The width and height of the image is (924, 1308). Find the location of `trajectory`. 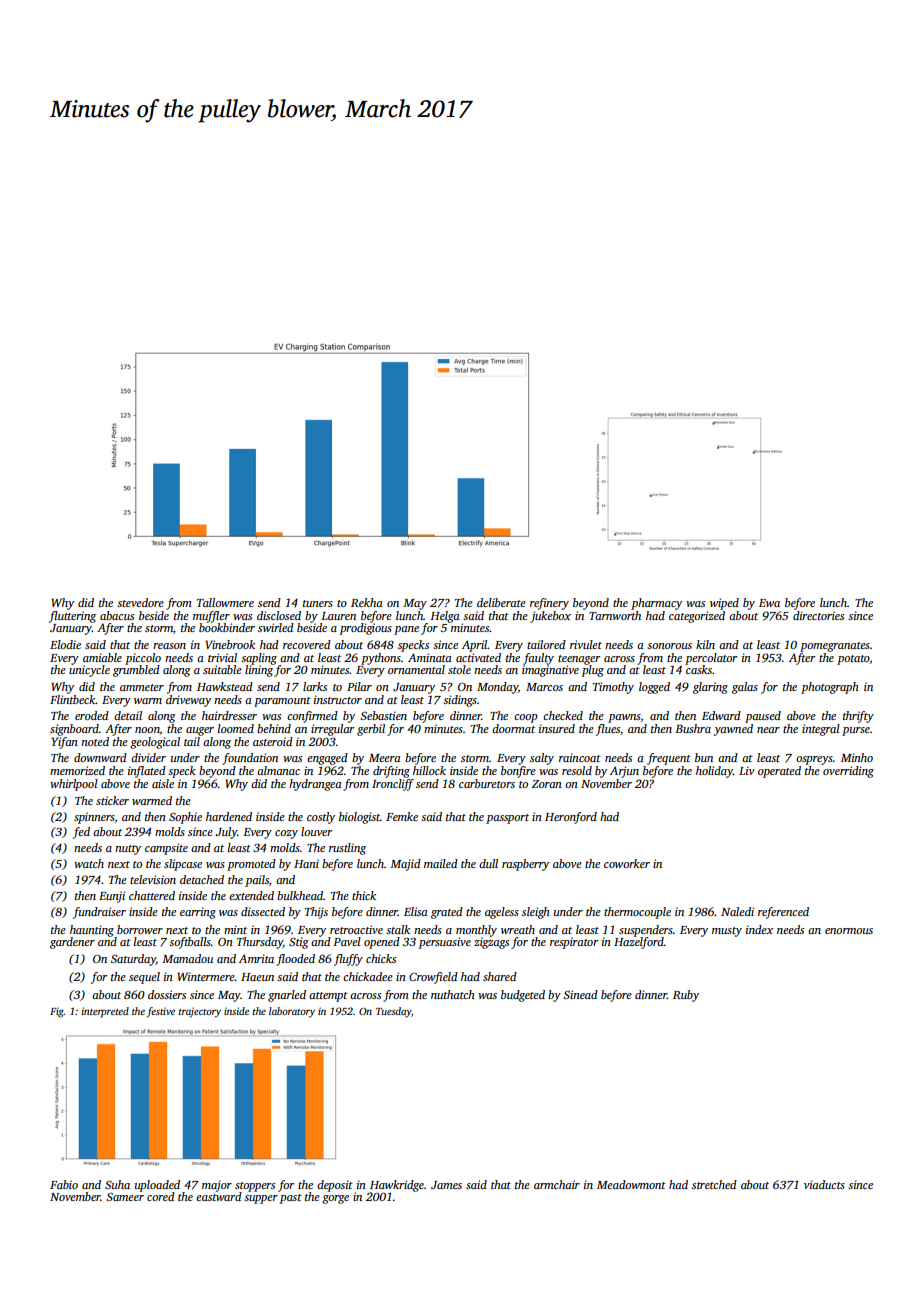

trajectory is located at coordinates (200, 1012).
